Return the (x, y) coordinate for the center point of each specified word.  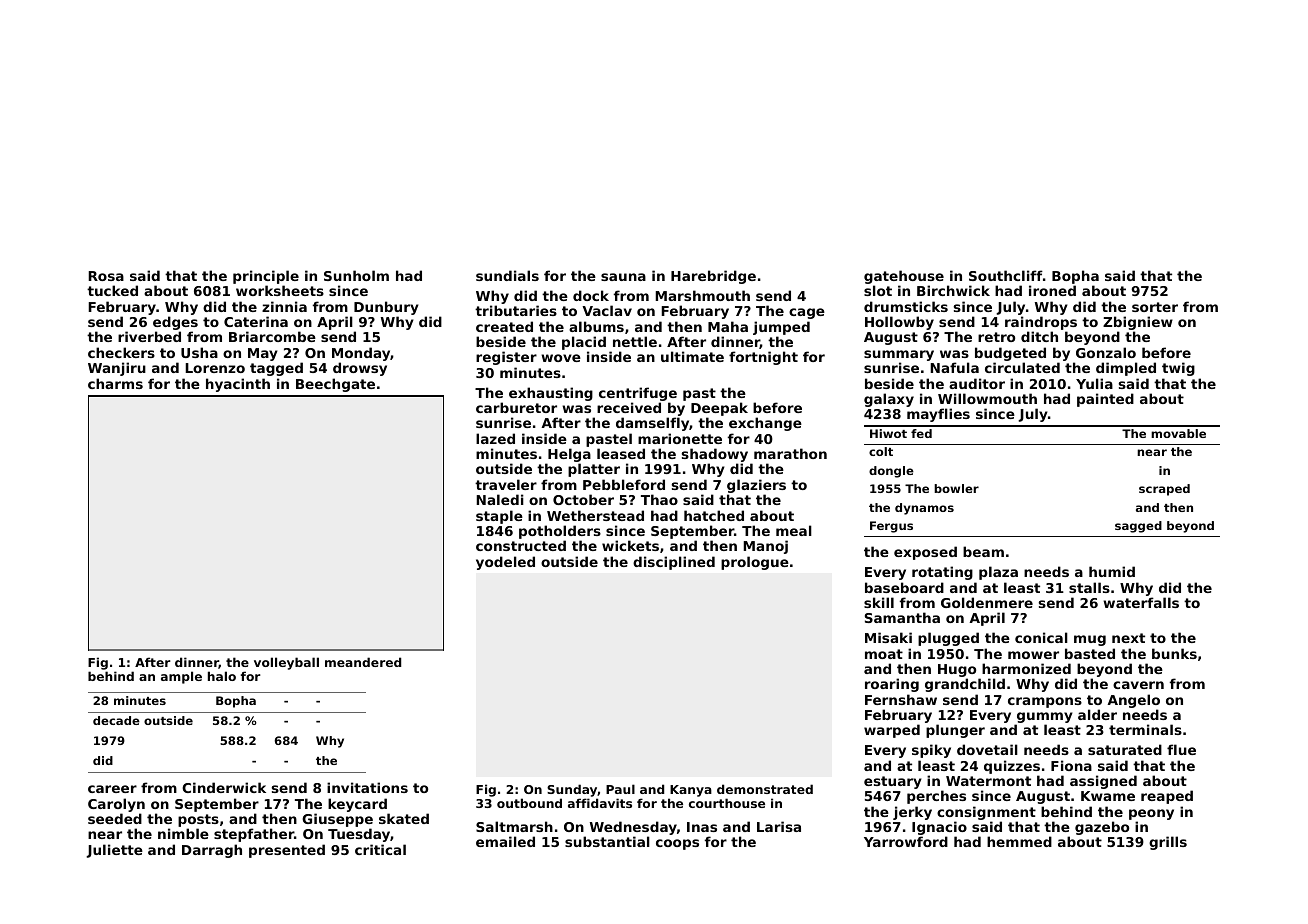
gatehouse (904, 278)
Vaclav (607, 310)
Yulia (1094, 383)
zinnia (284, 306)
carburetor (516, 407)
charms (115, 383)
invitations (367, 787)
